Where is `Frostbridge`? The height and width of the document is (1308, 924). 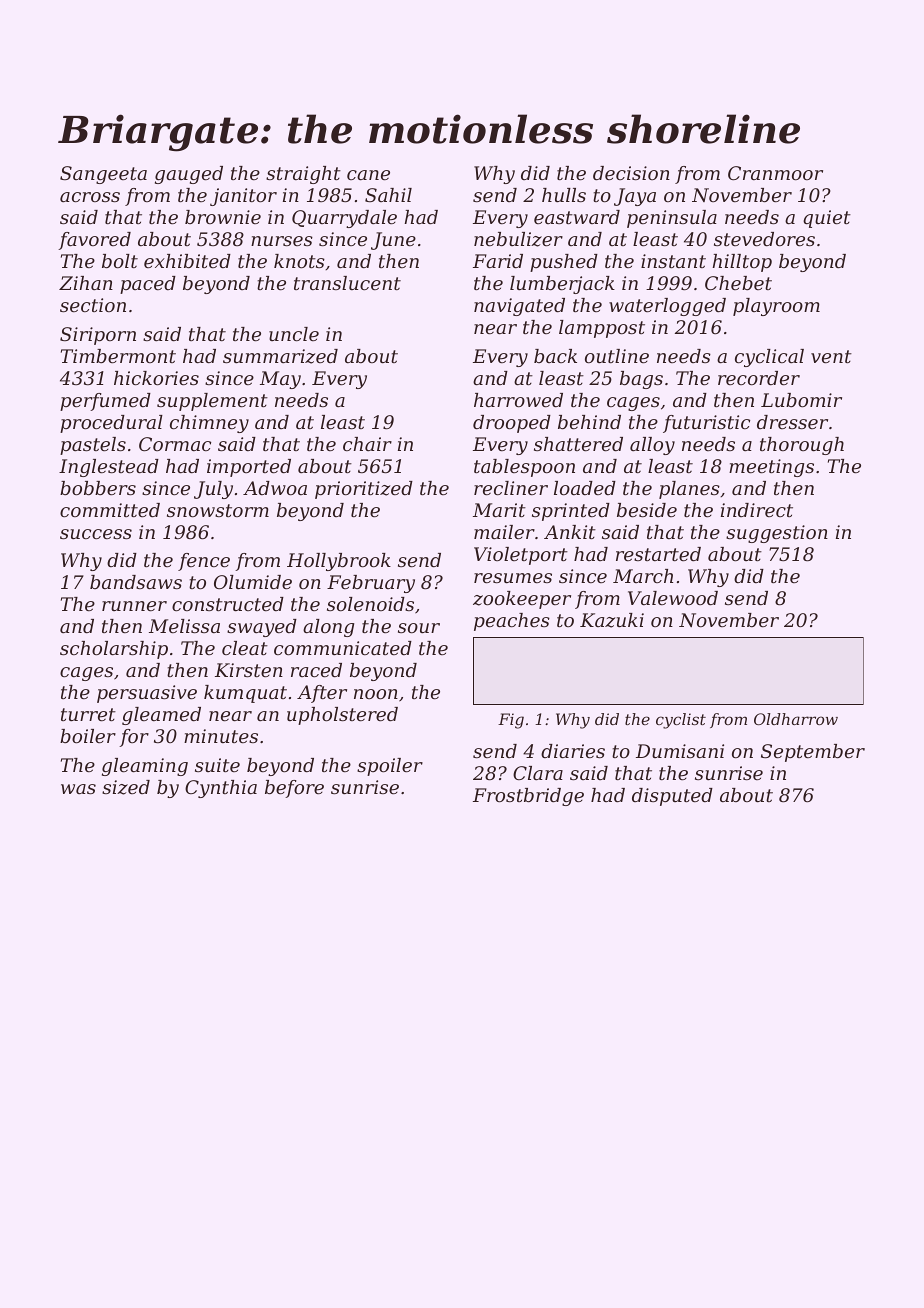
Frostbridge is located at coordinates (528, 797).
